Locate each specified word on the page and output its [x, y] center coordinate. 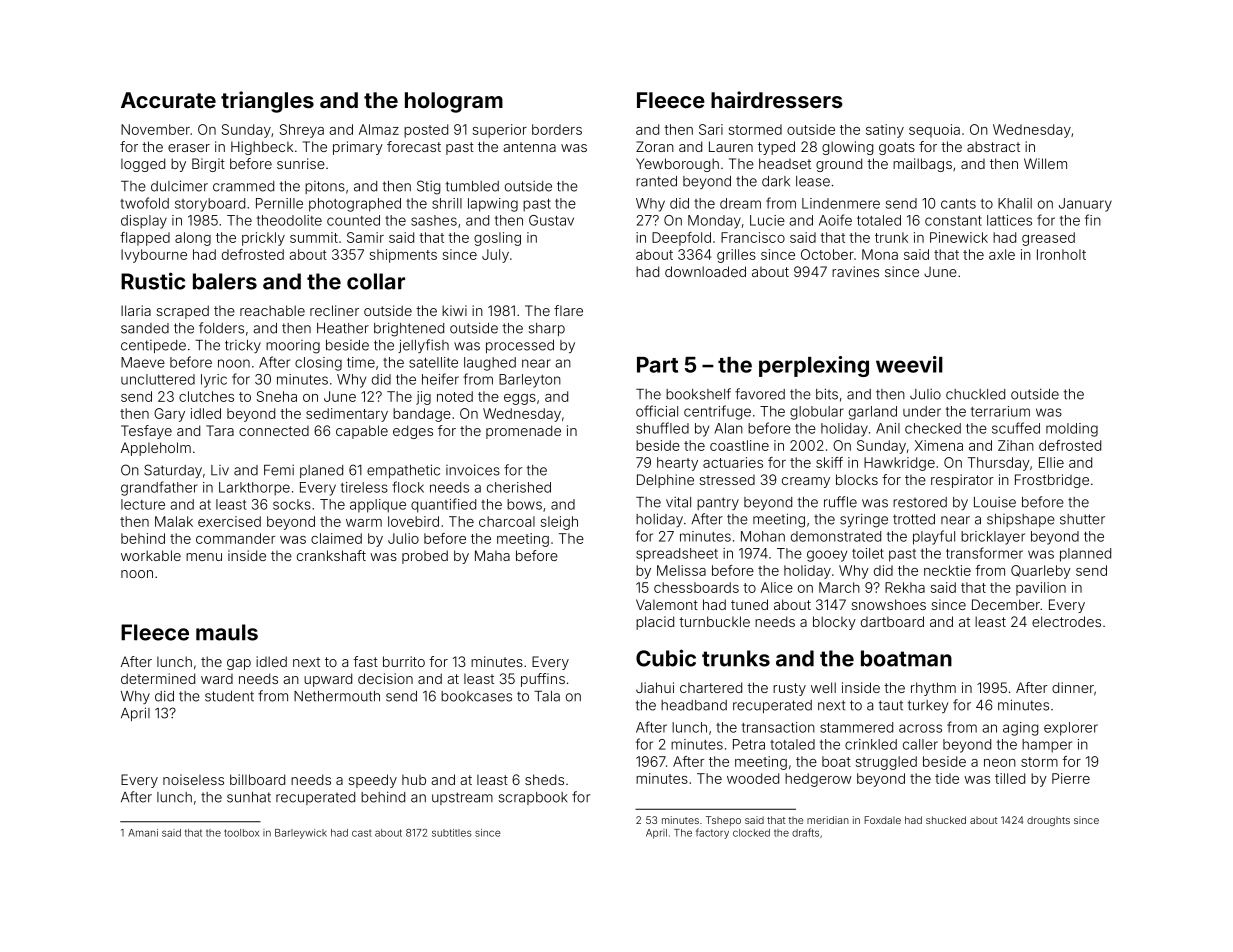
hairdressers [777, 99]
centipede [153, 346]
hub [414, 779]
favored [760, 394]
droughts [1048, 821]
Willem [1045, 163]
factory [712, 833]
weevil [909, 364]
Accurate [168, 100]
